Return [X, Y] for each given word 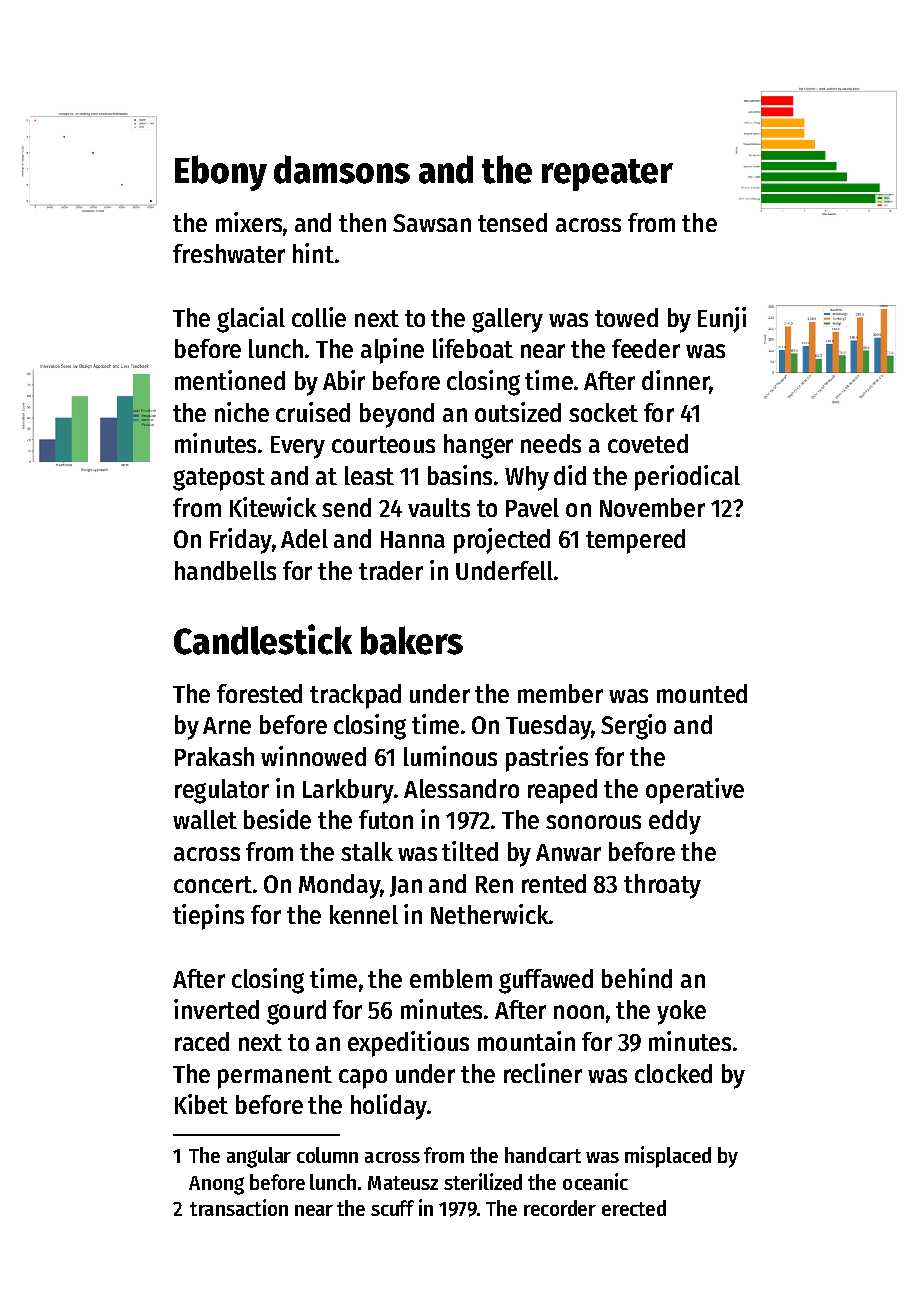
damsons [342, 169]
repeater [607, 175]
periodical [687, 478]
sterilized [483, 1181]
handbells [225, 570]
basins [460, 475]
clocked [673, 1073]
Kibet [201, 1104]
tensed [512, 222]
